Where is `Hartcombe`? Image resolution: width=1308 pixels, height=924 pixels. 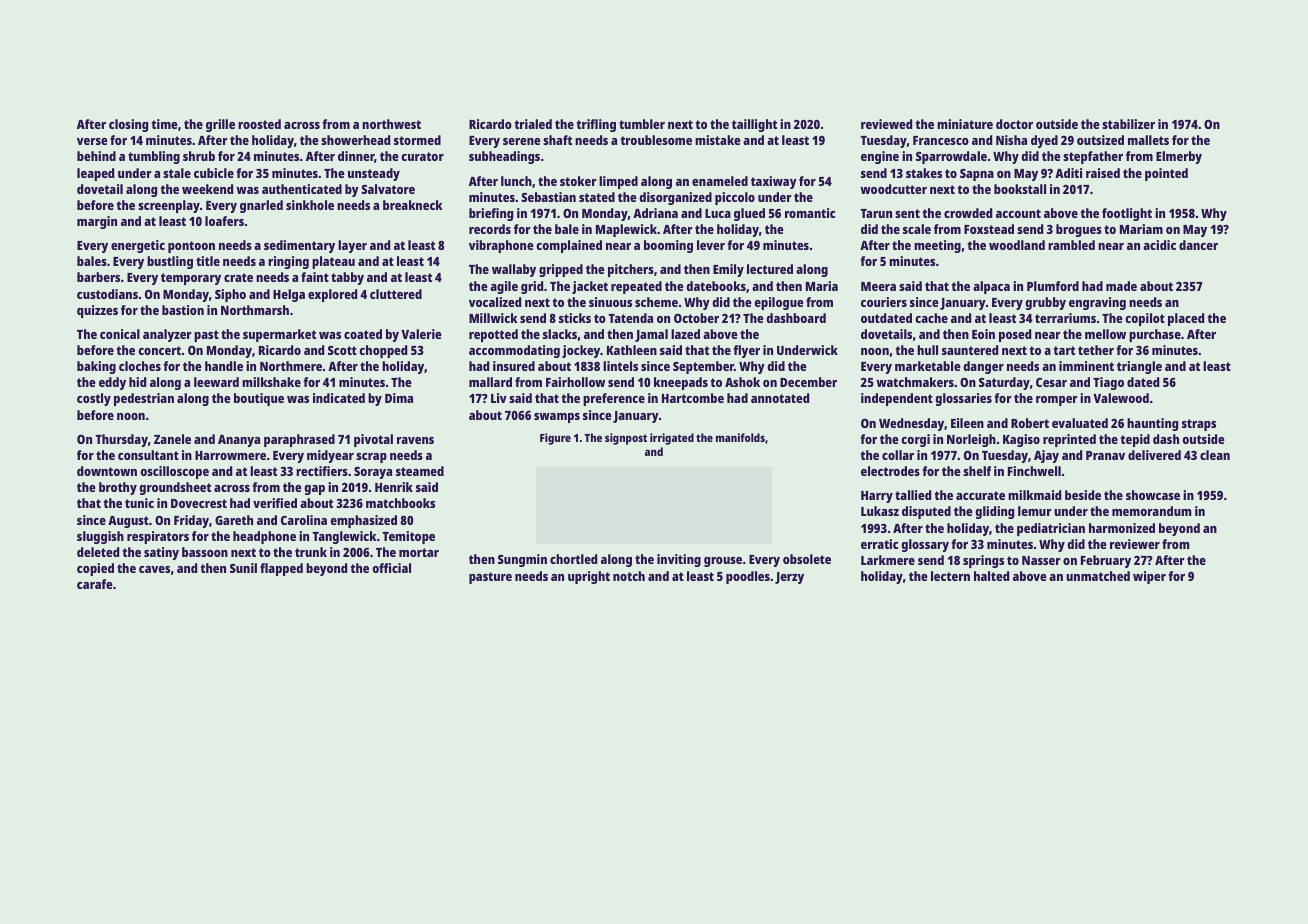 Hartcombe is located at coordinates (693, 398).
